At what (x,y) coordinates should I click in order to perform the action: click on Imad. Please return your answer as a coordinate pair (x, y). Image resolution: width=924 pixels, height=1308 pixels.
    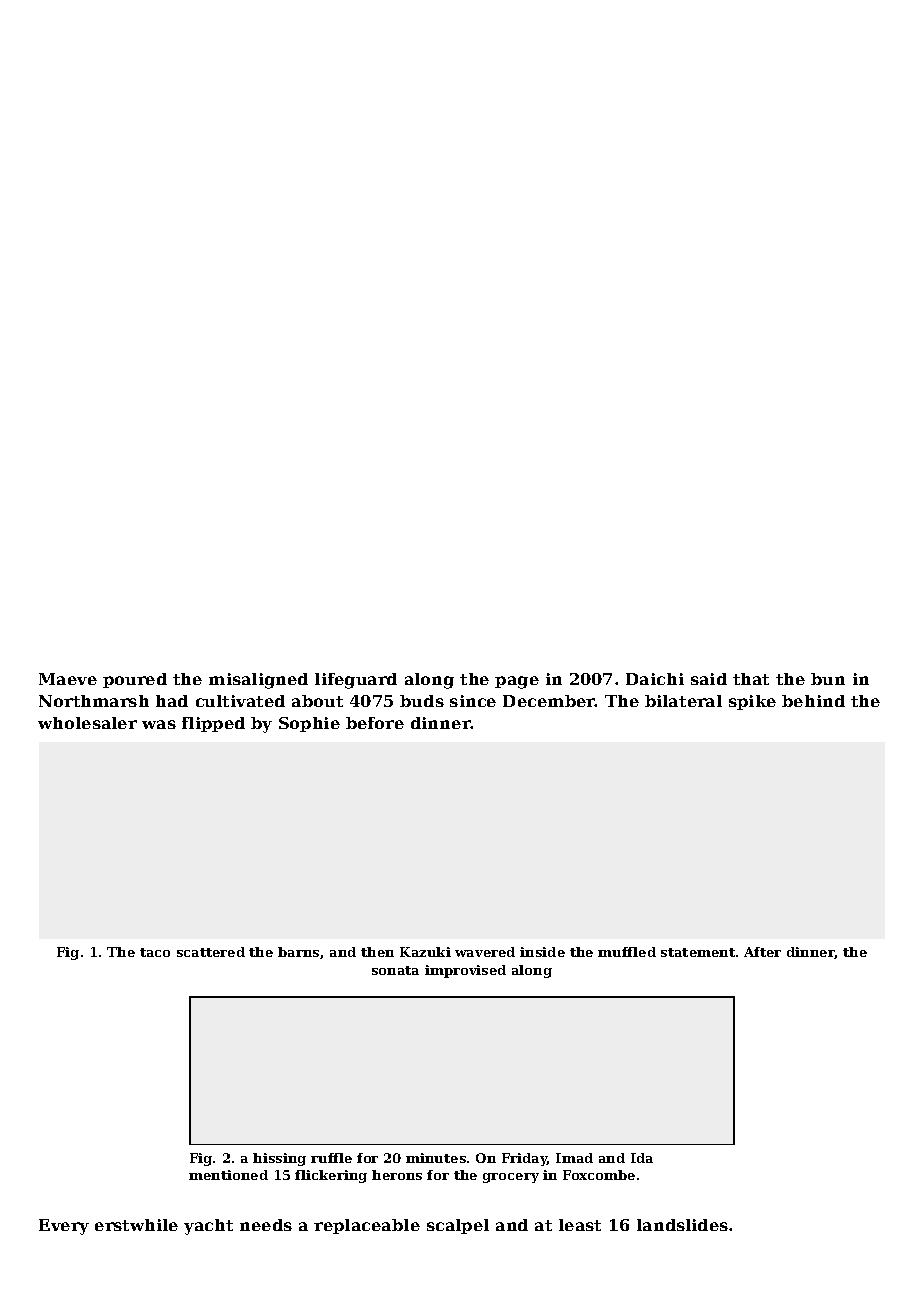
    Looking at the image, I should click on (574, 1158).
